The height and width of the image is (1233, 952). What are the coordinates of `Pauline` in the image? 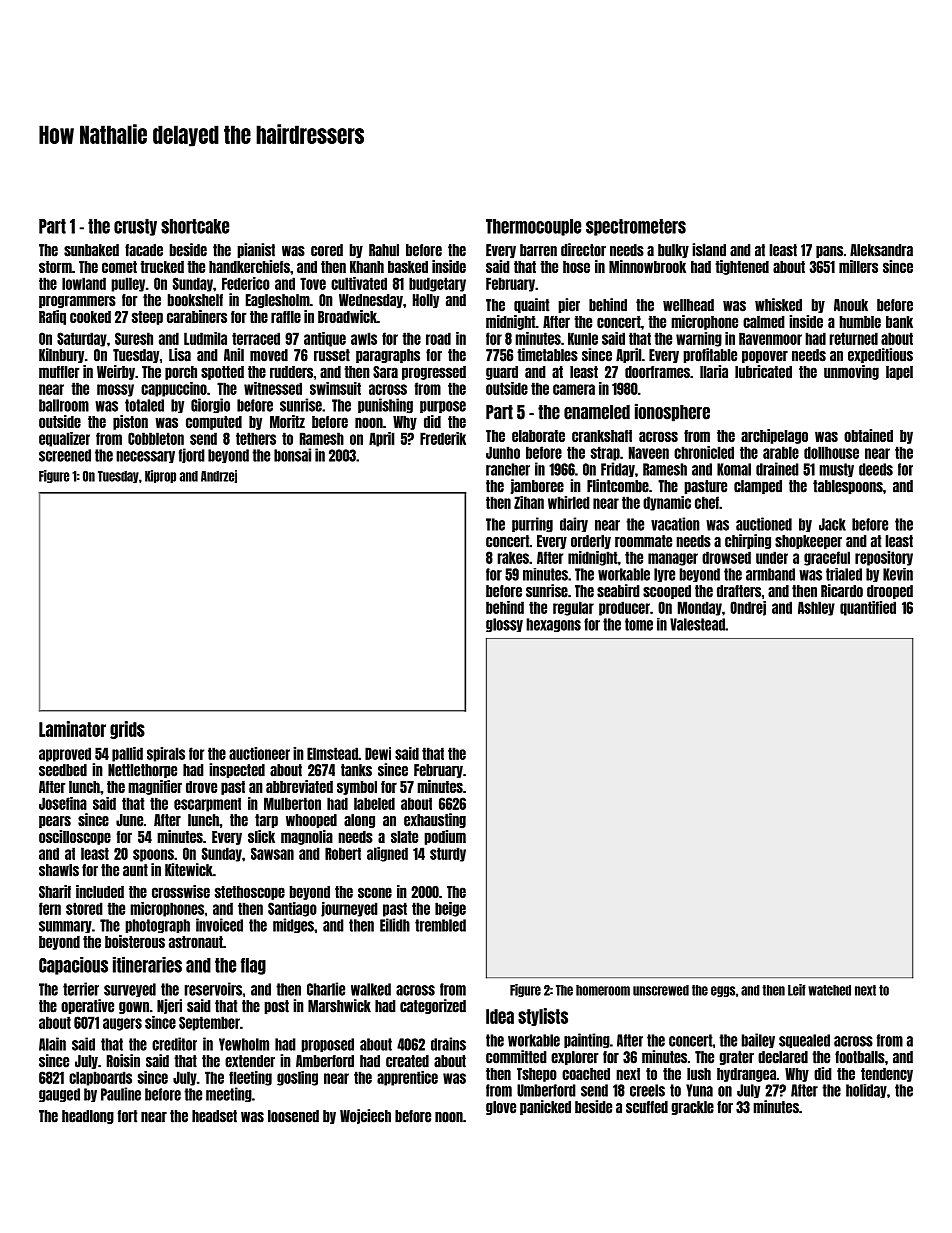 It's located at (121, 1094).
